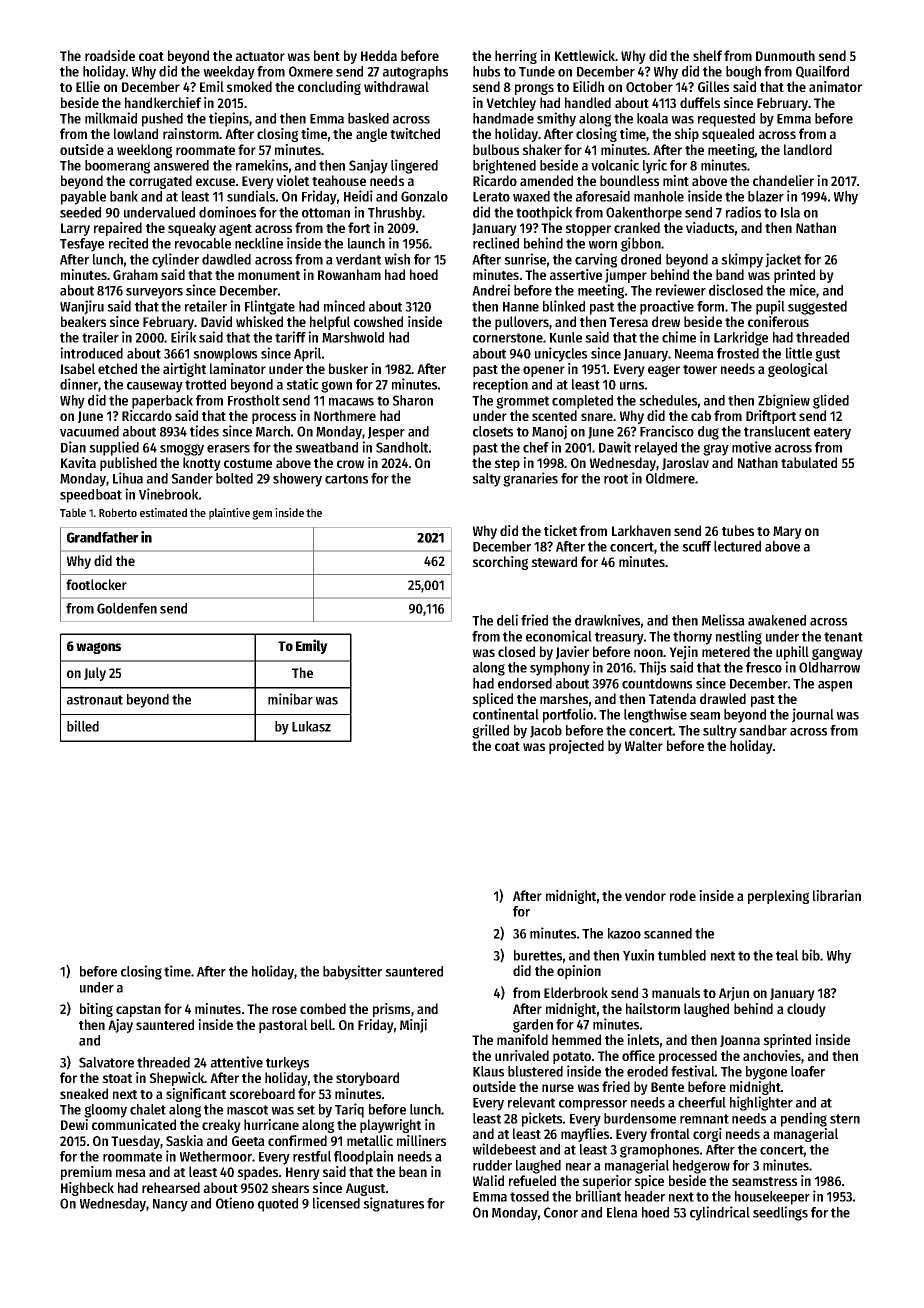  I want to click on gangway, so click(837, 654).
